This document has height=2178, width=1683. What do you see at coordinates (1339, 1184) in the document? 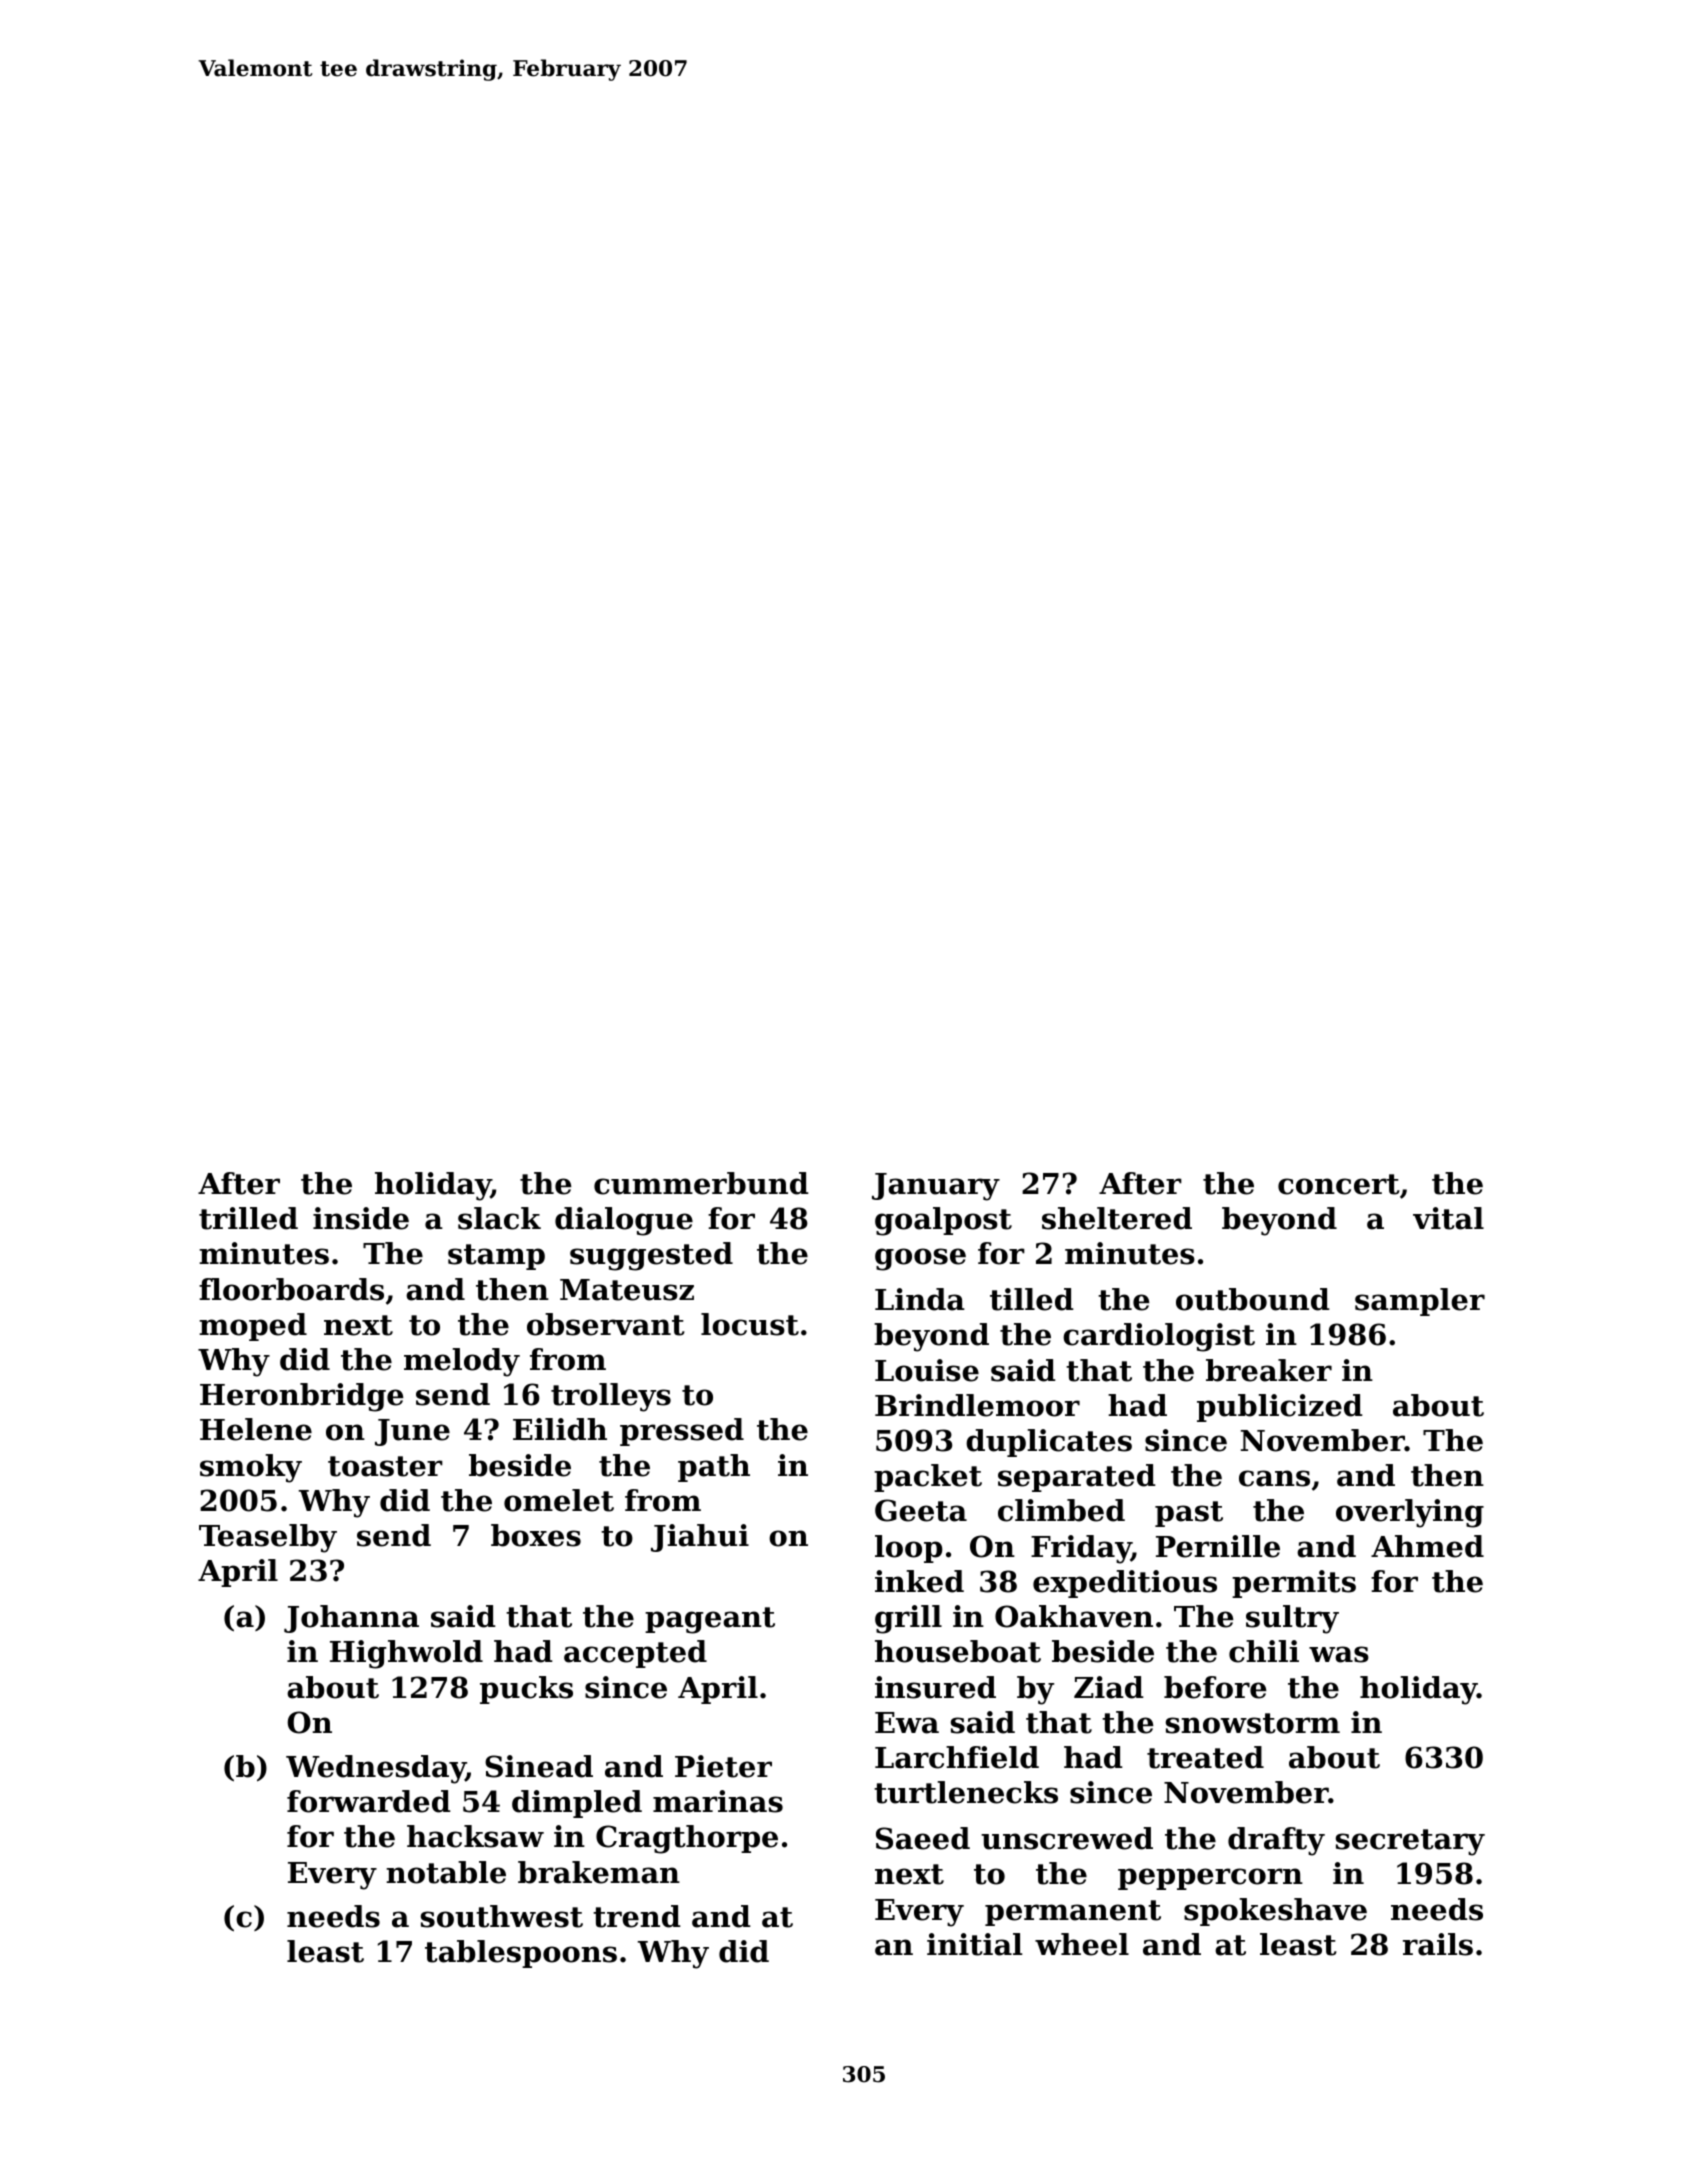
I see `concert` at bounding box center [1339, 1184].
